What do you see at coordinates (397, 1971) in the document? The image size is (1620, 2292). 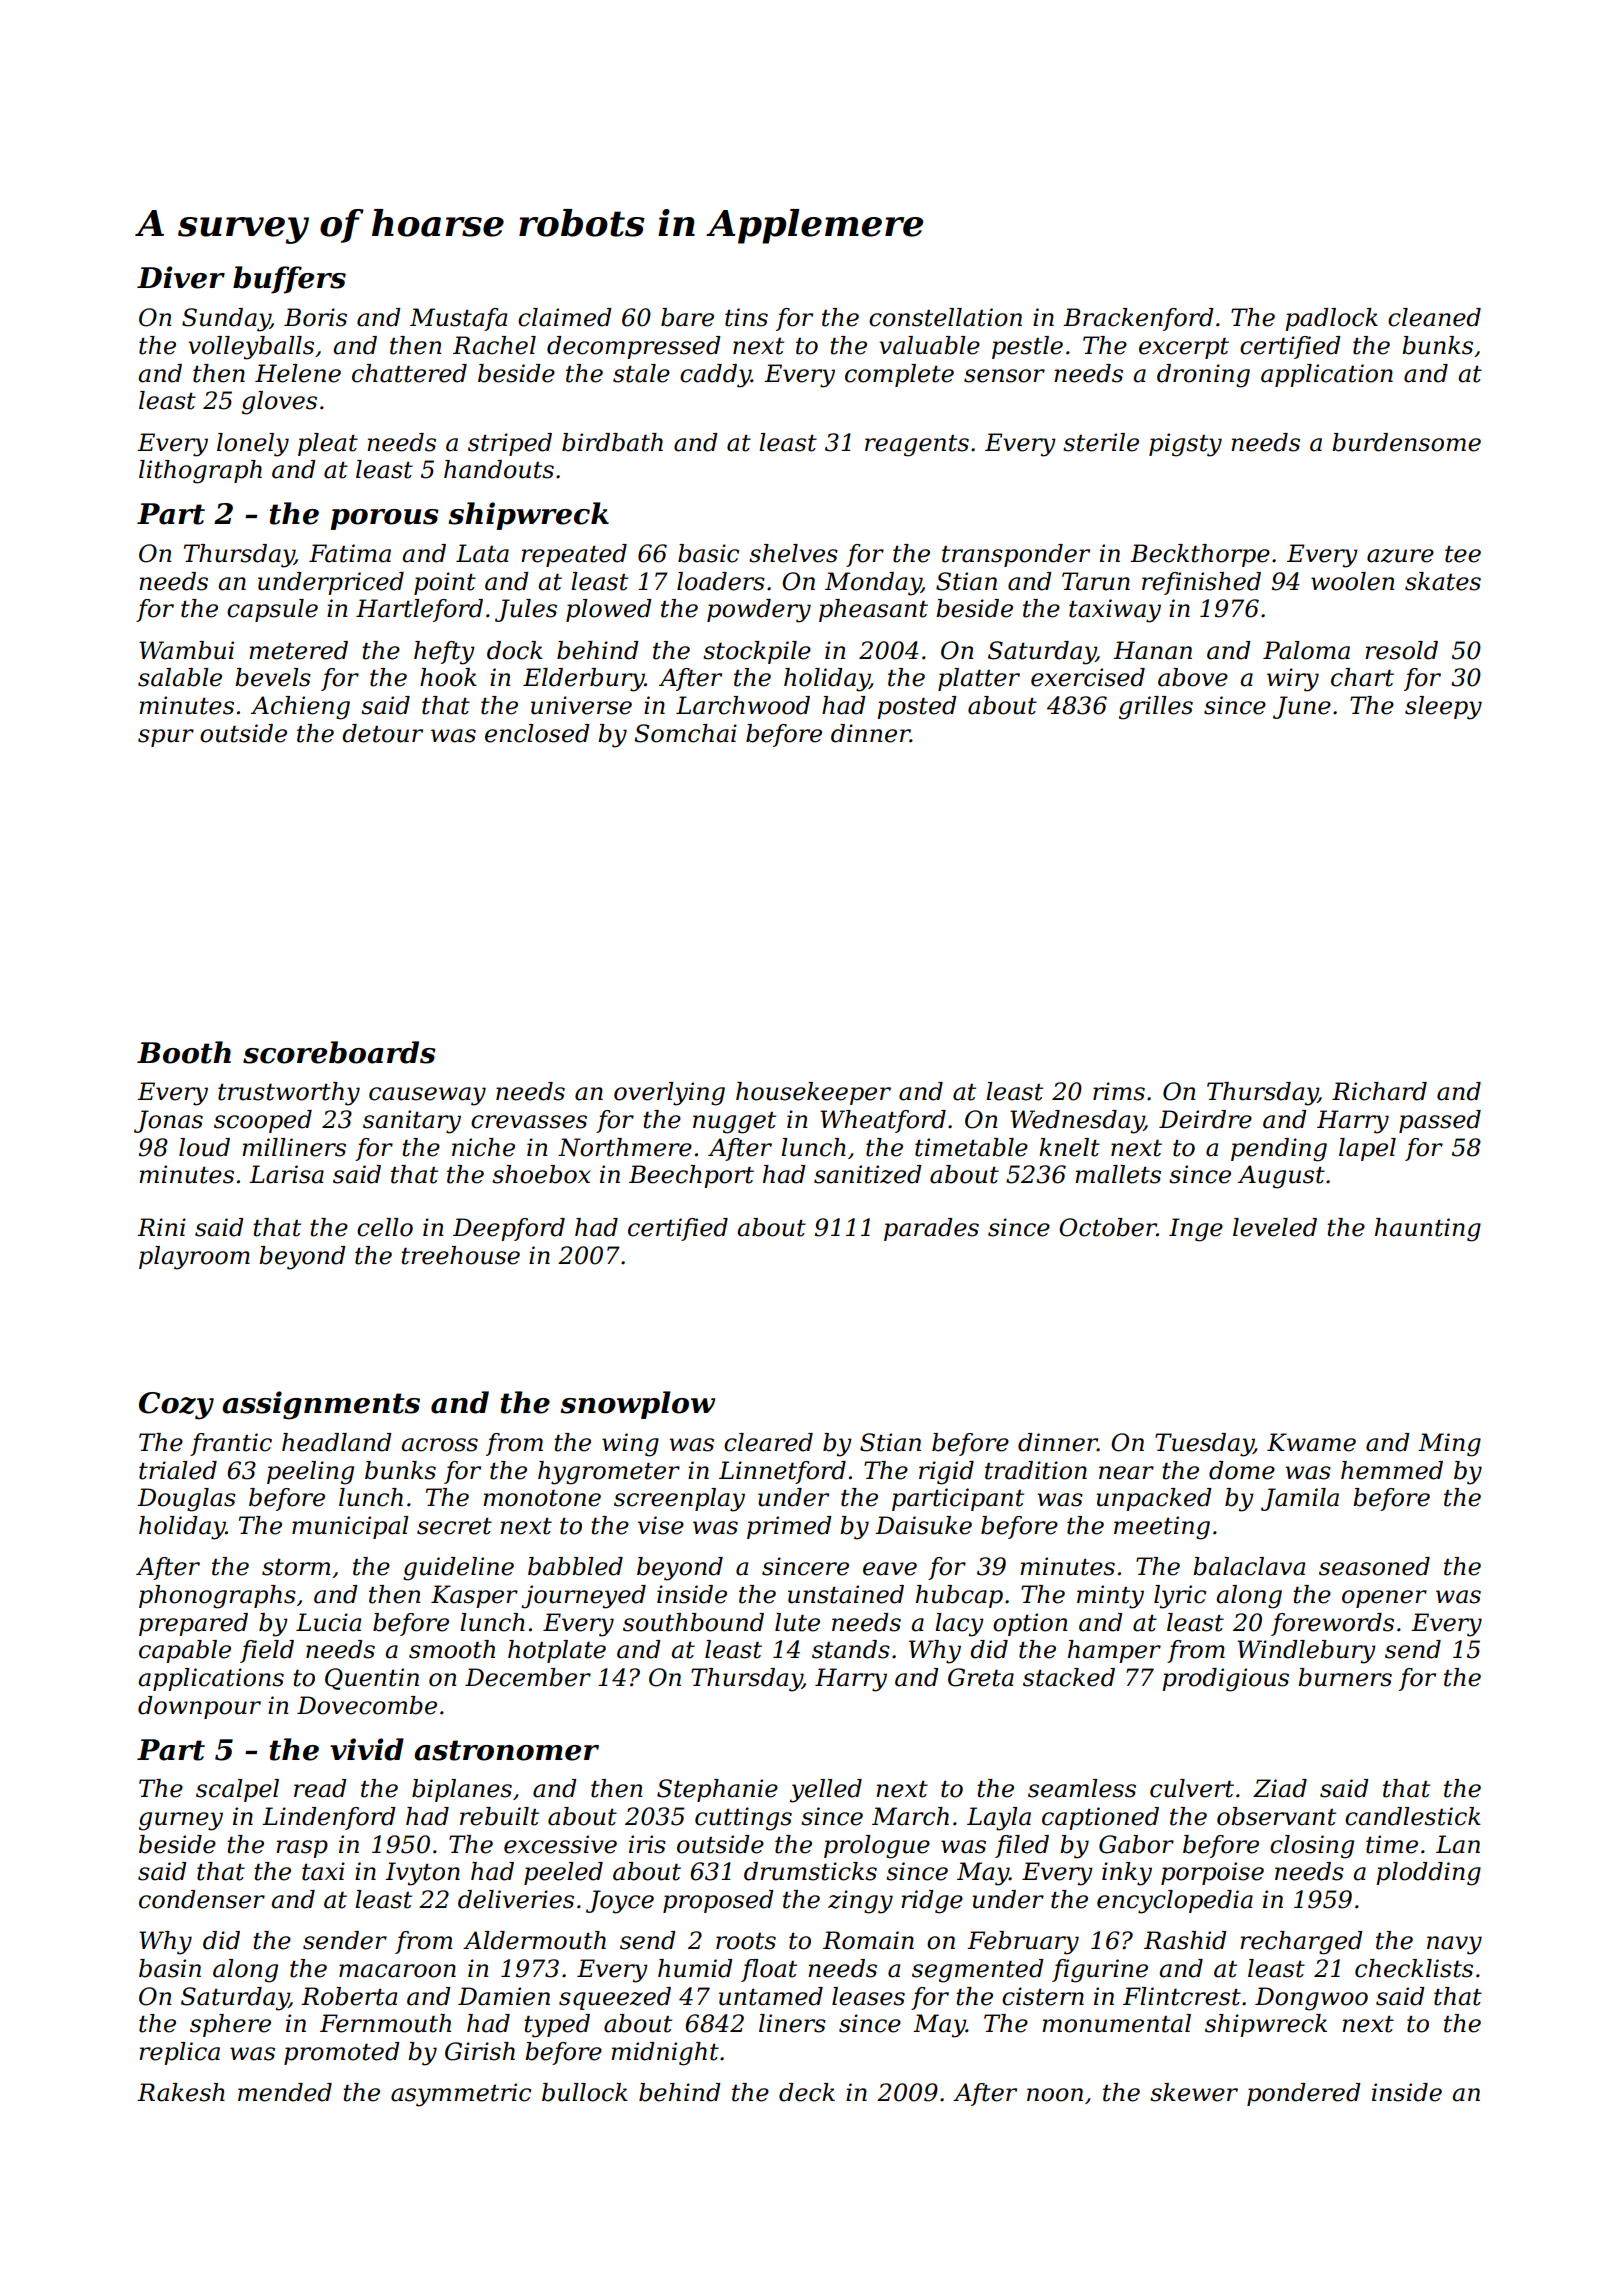 I see `macaroon` at bounding box center [397, 1971].
